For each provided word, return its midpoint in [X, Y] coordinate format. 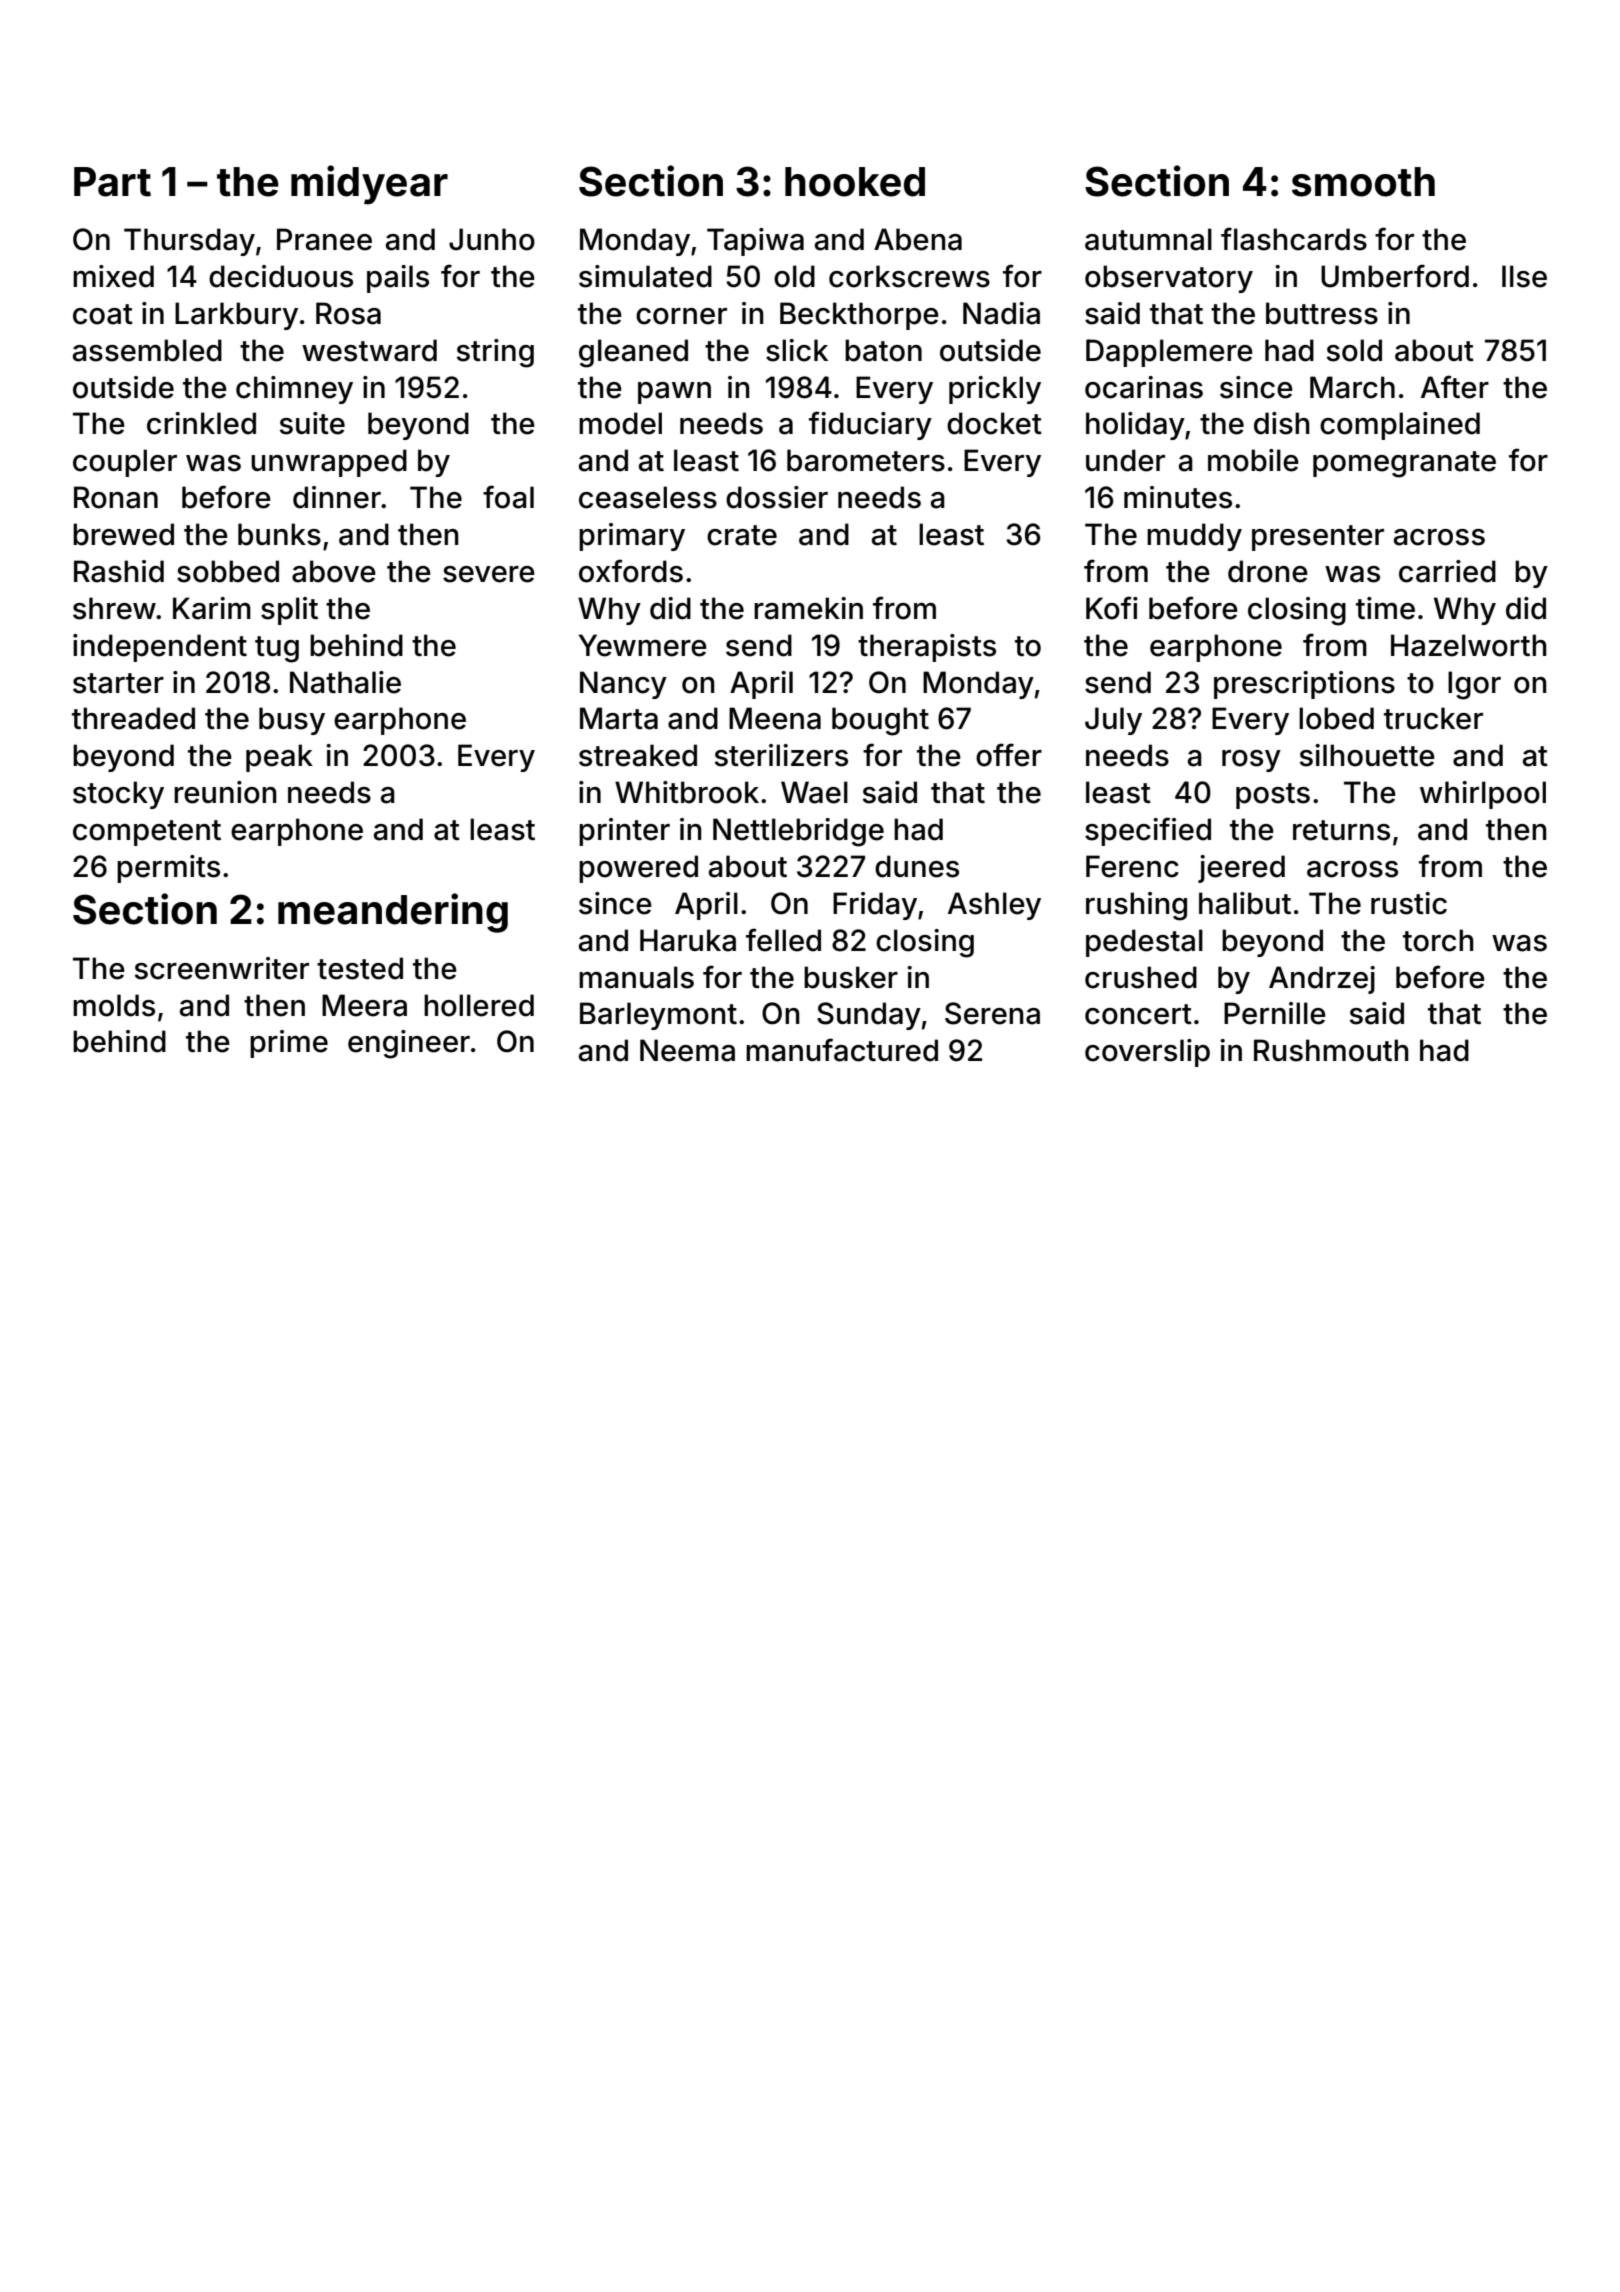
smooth [1363, 182]
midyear [369, 185]
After [1455, 387]
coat [103, 314]
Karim [212, 608]
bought [880, 721]
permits [168, 869]
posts [1273, 796]
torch [1438, 940]
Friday [875, 906]
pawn [674, 393]
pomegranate [1404, 464]
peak [279, 758]
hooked [855, 182]
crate [742, 535]
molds [114, 1005]
